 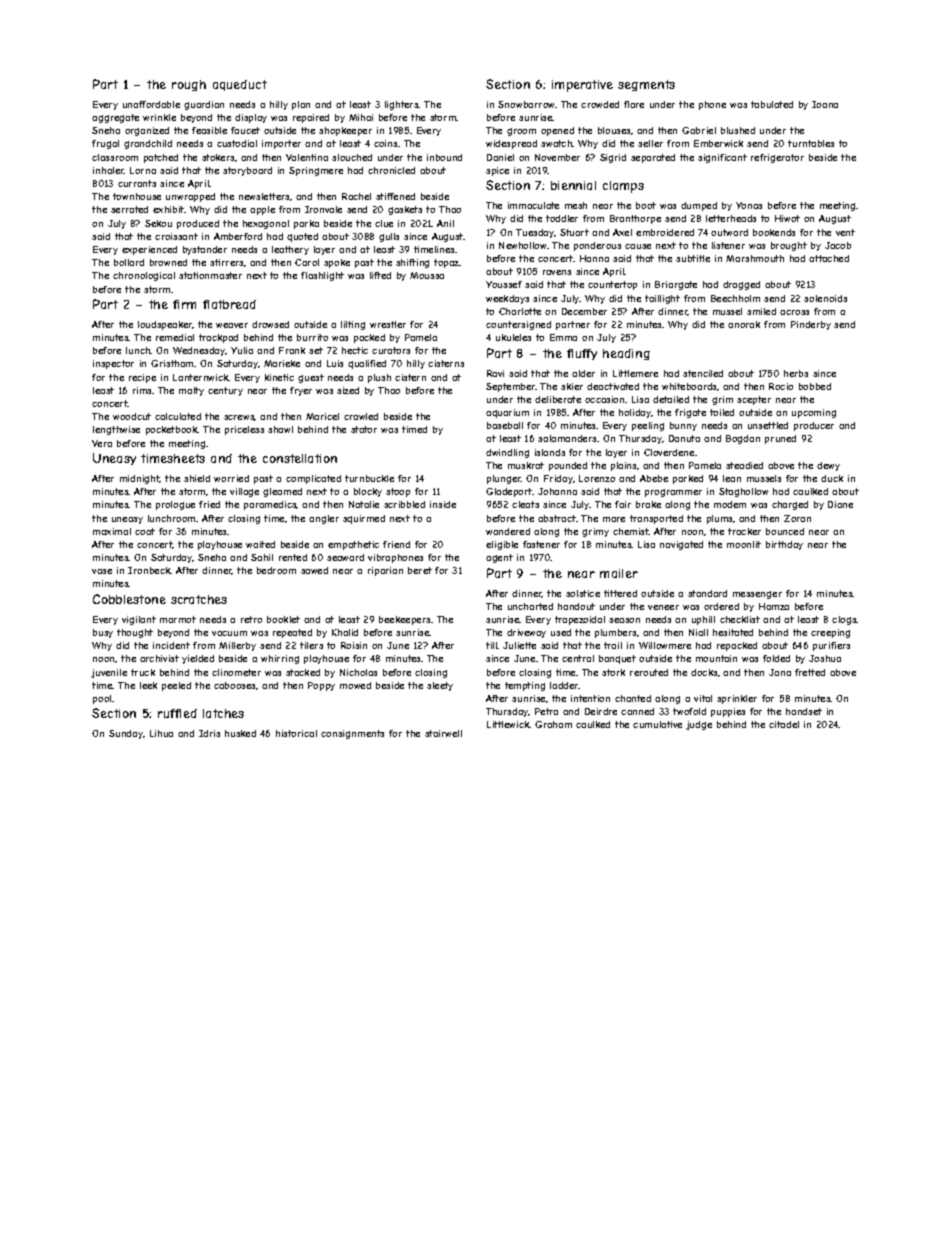 I want to click on solenoids, so click(x=825, y=298).
